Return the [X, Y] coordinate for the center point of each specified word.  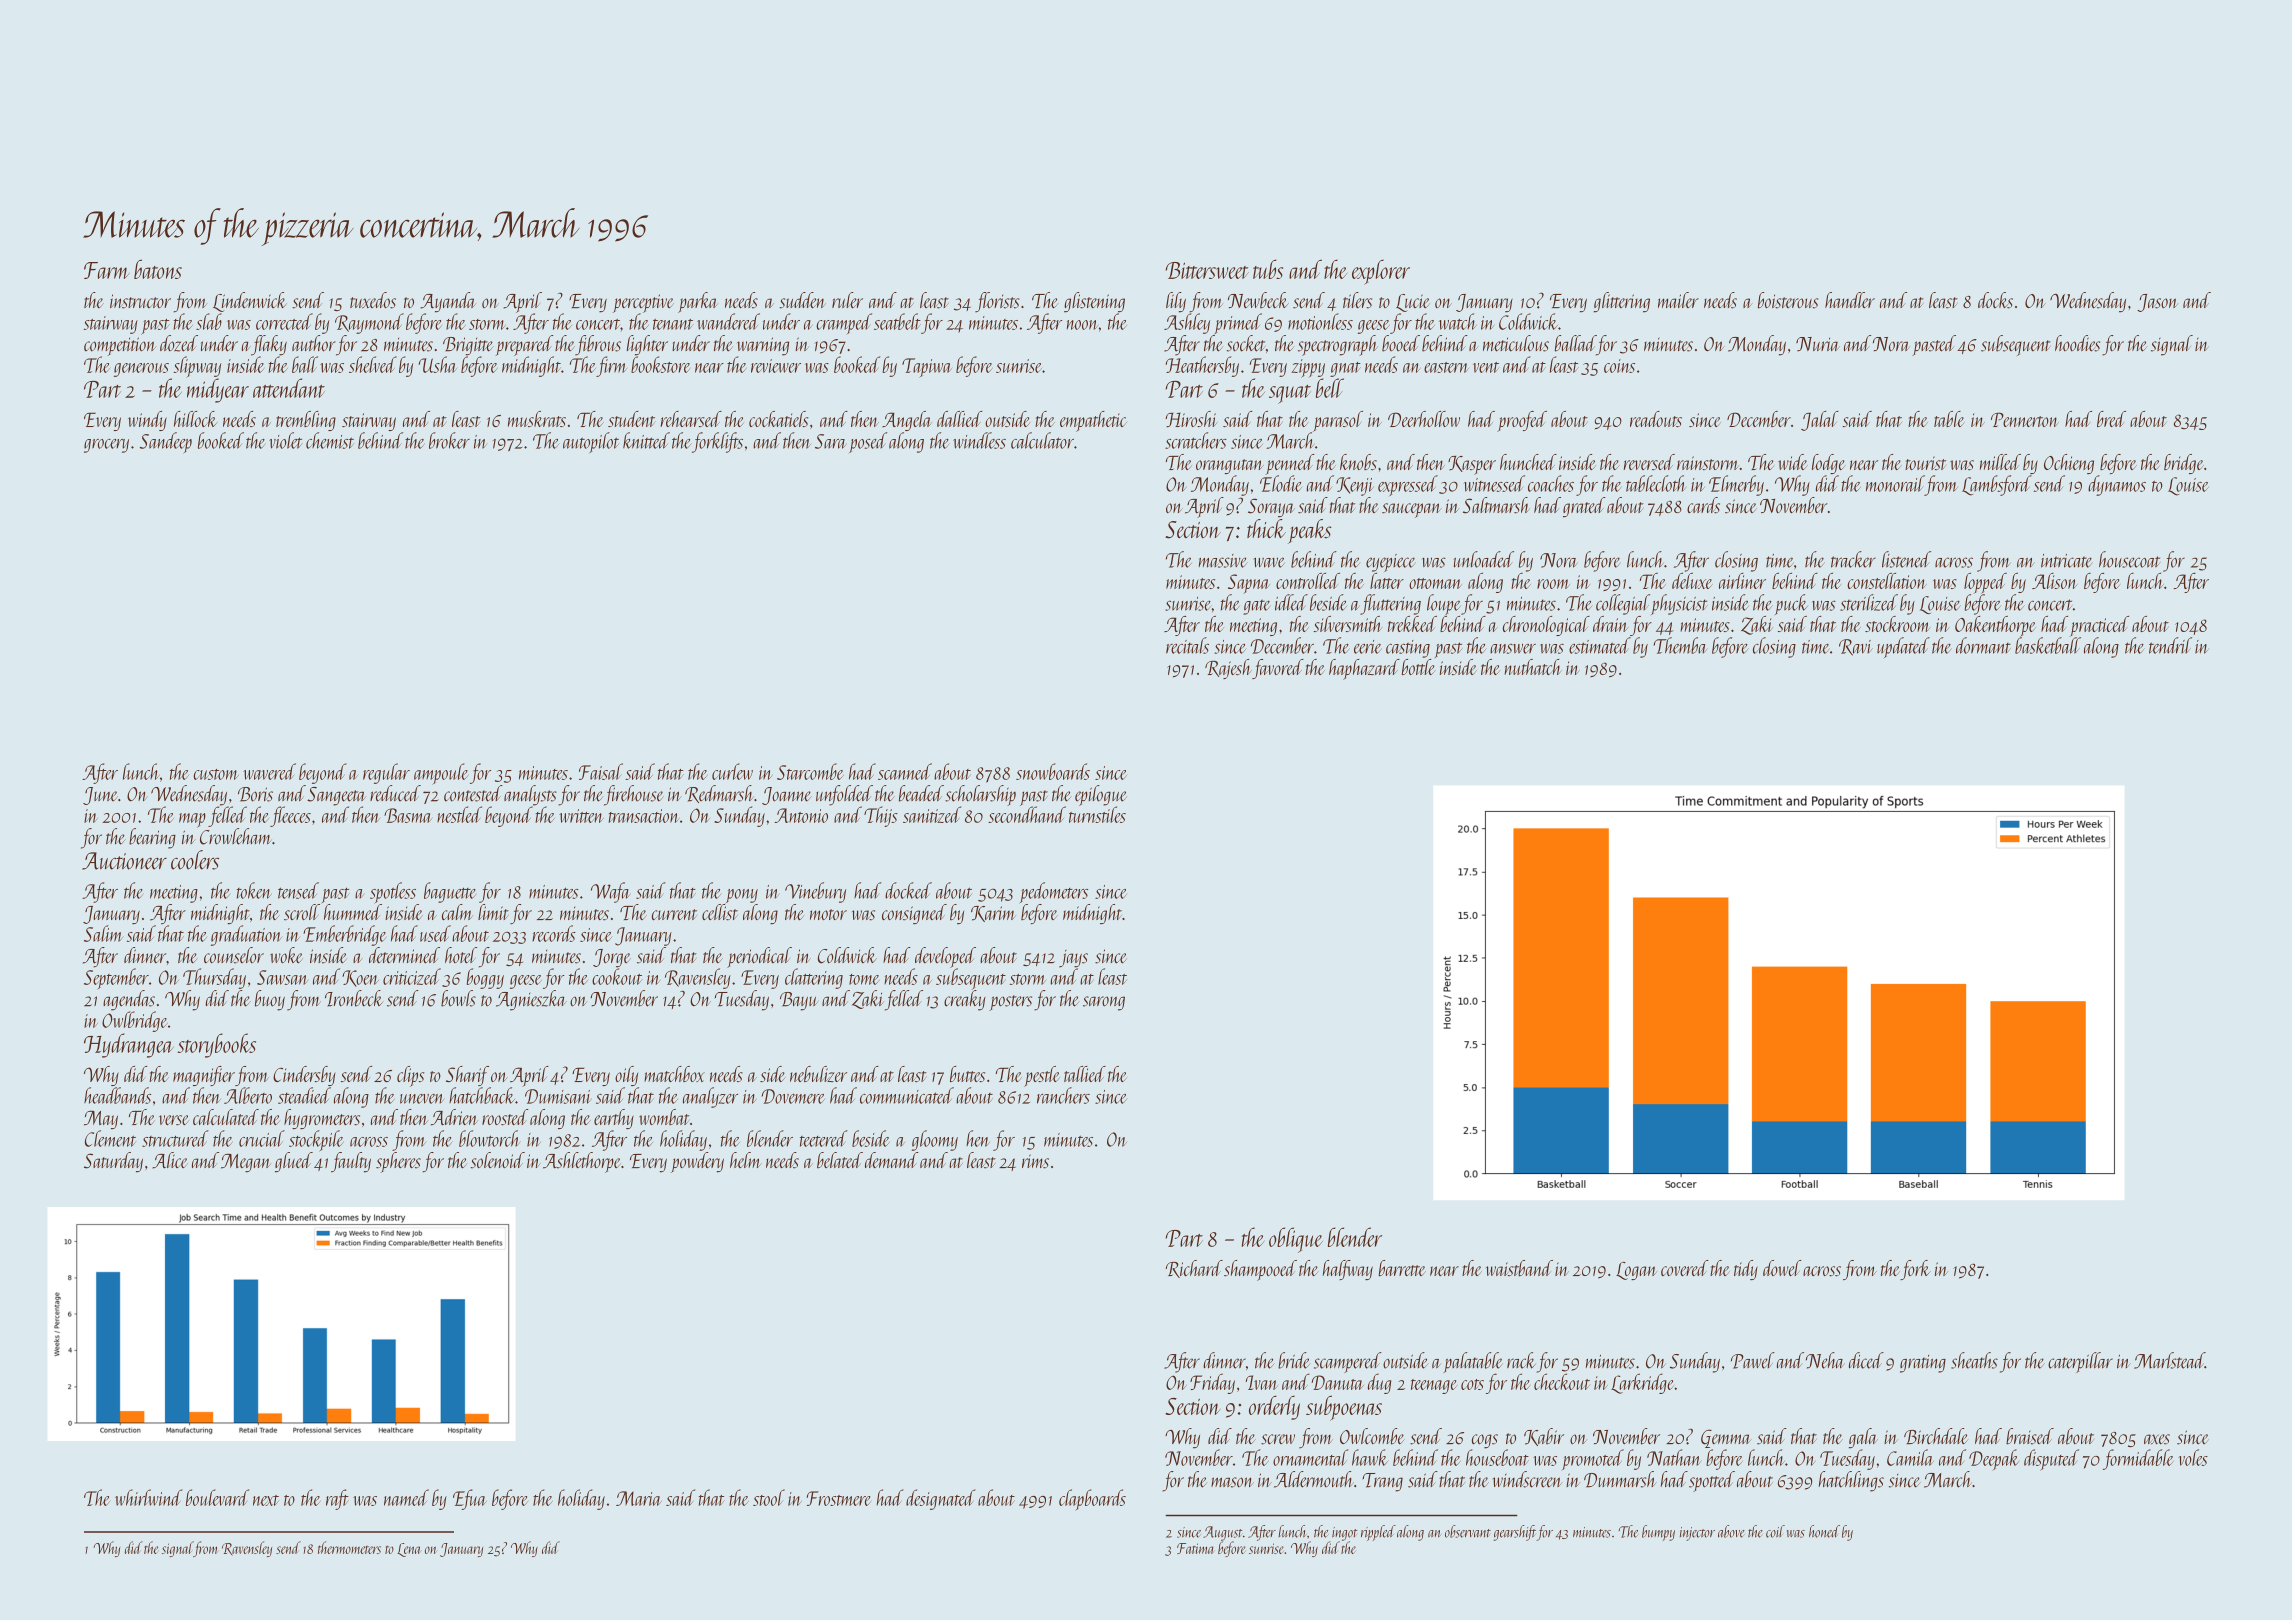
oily [626, 1076]
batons [158, 269]
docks [1995, 300]
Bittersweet [1207, 270]
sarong [1104, 1003]
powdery [697, 1162]
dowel [1782, 1268]
